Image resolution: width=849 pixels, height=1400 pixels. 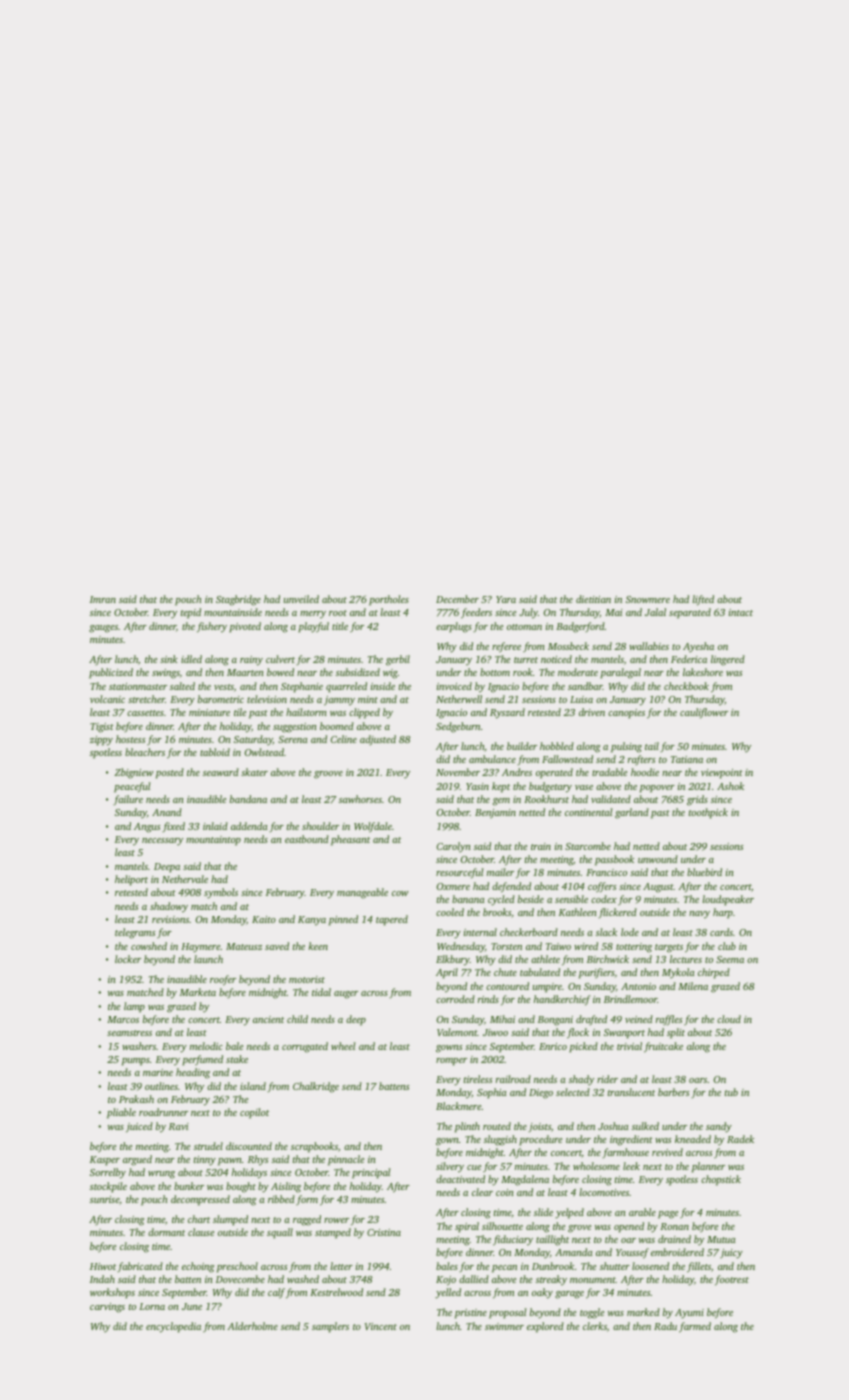 What do you see at coordinates (704, 872) in the screenshot?
I see `bluebird` at bounding box center [704, 872].
